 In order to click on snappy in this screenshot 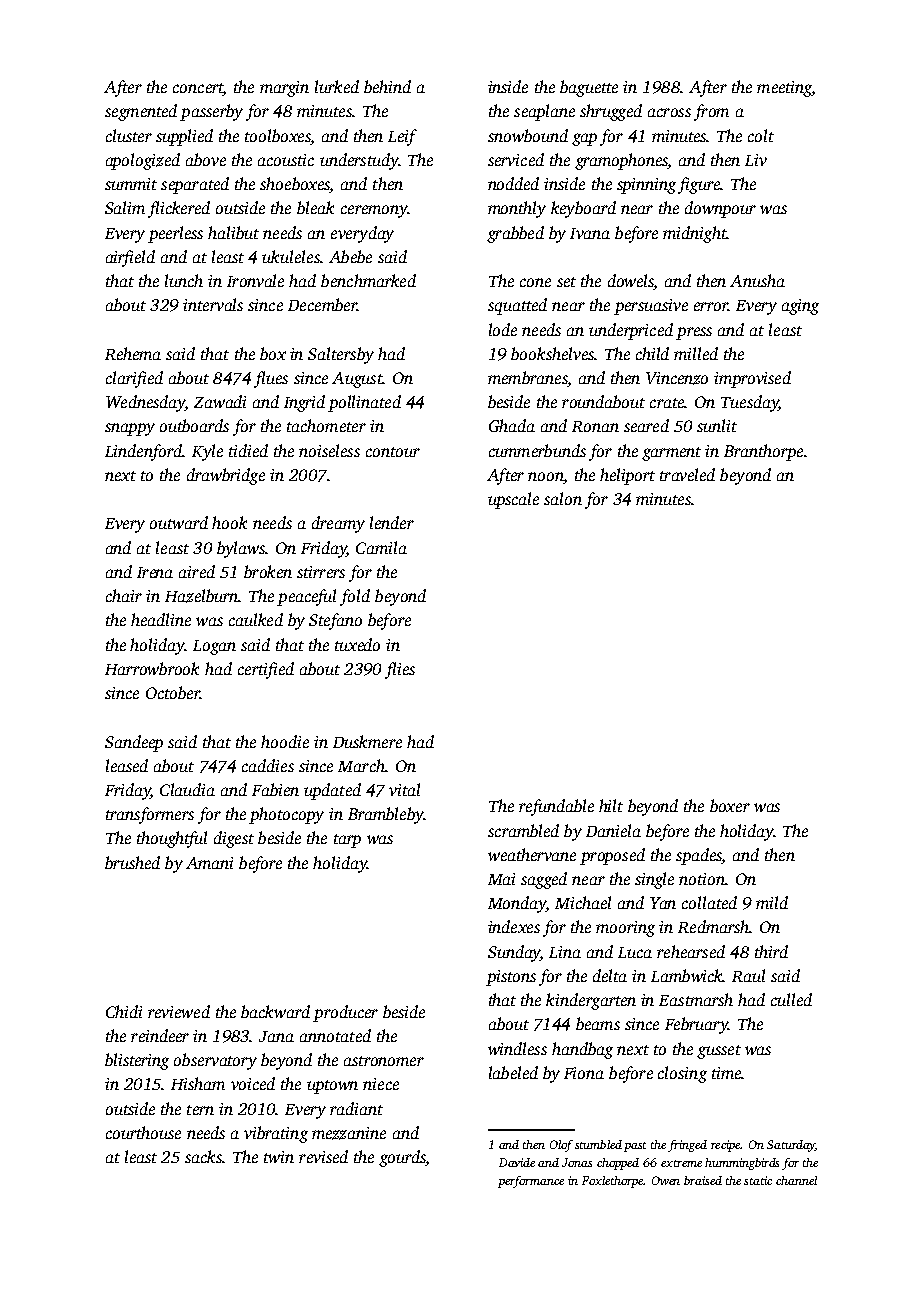, I will do `click(130, 429)`.
